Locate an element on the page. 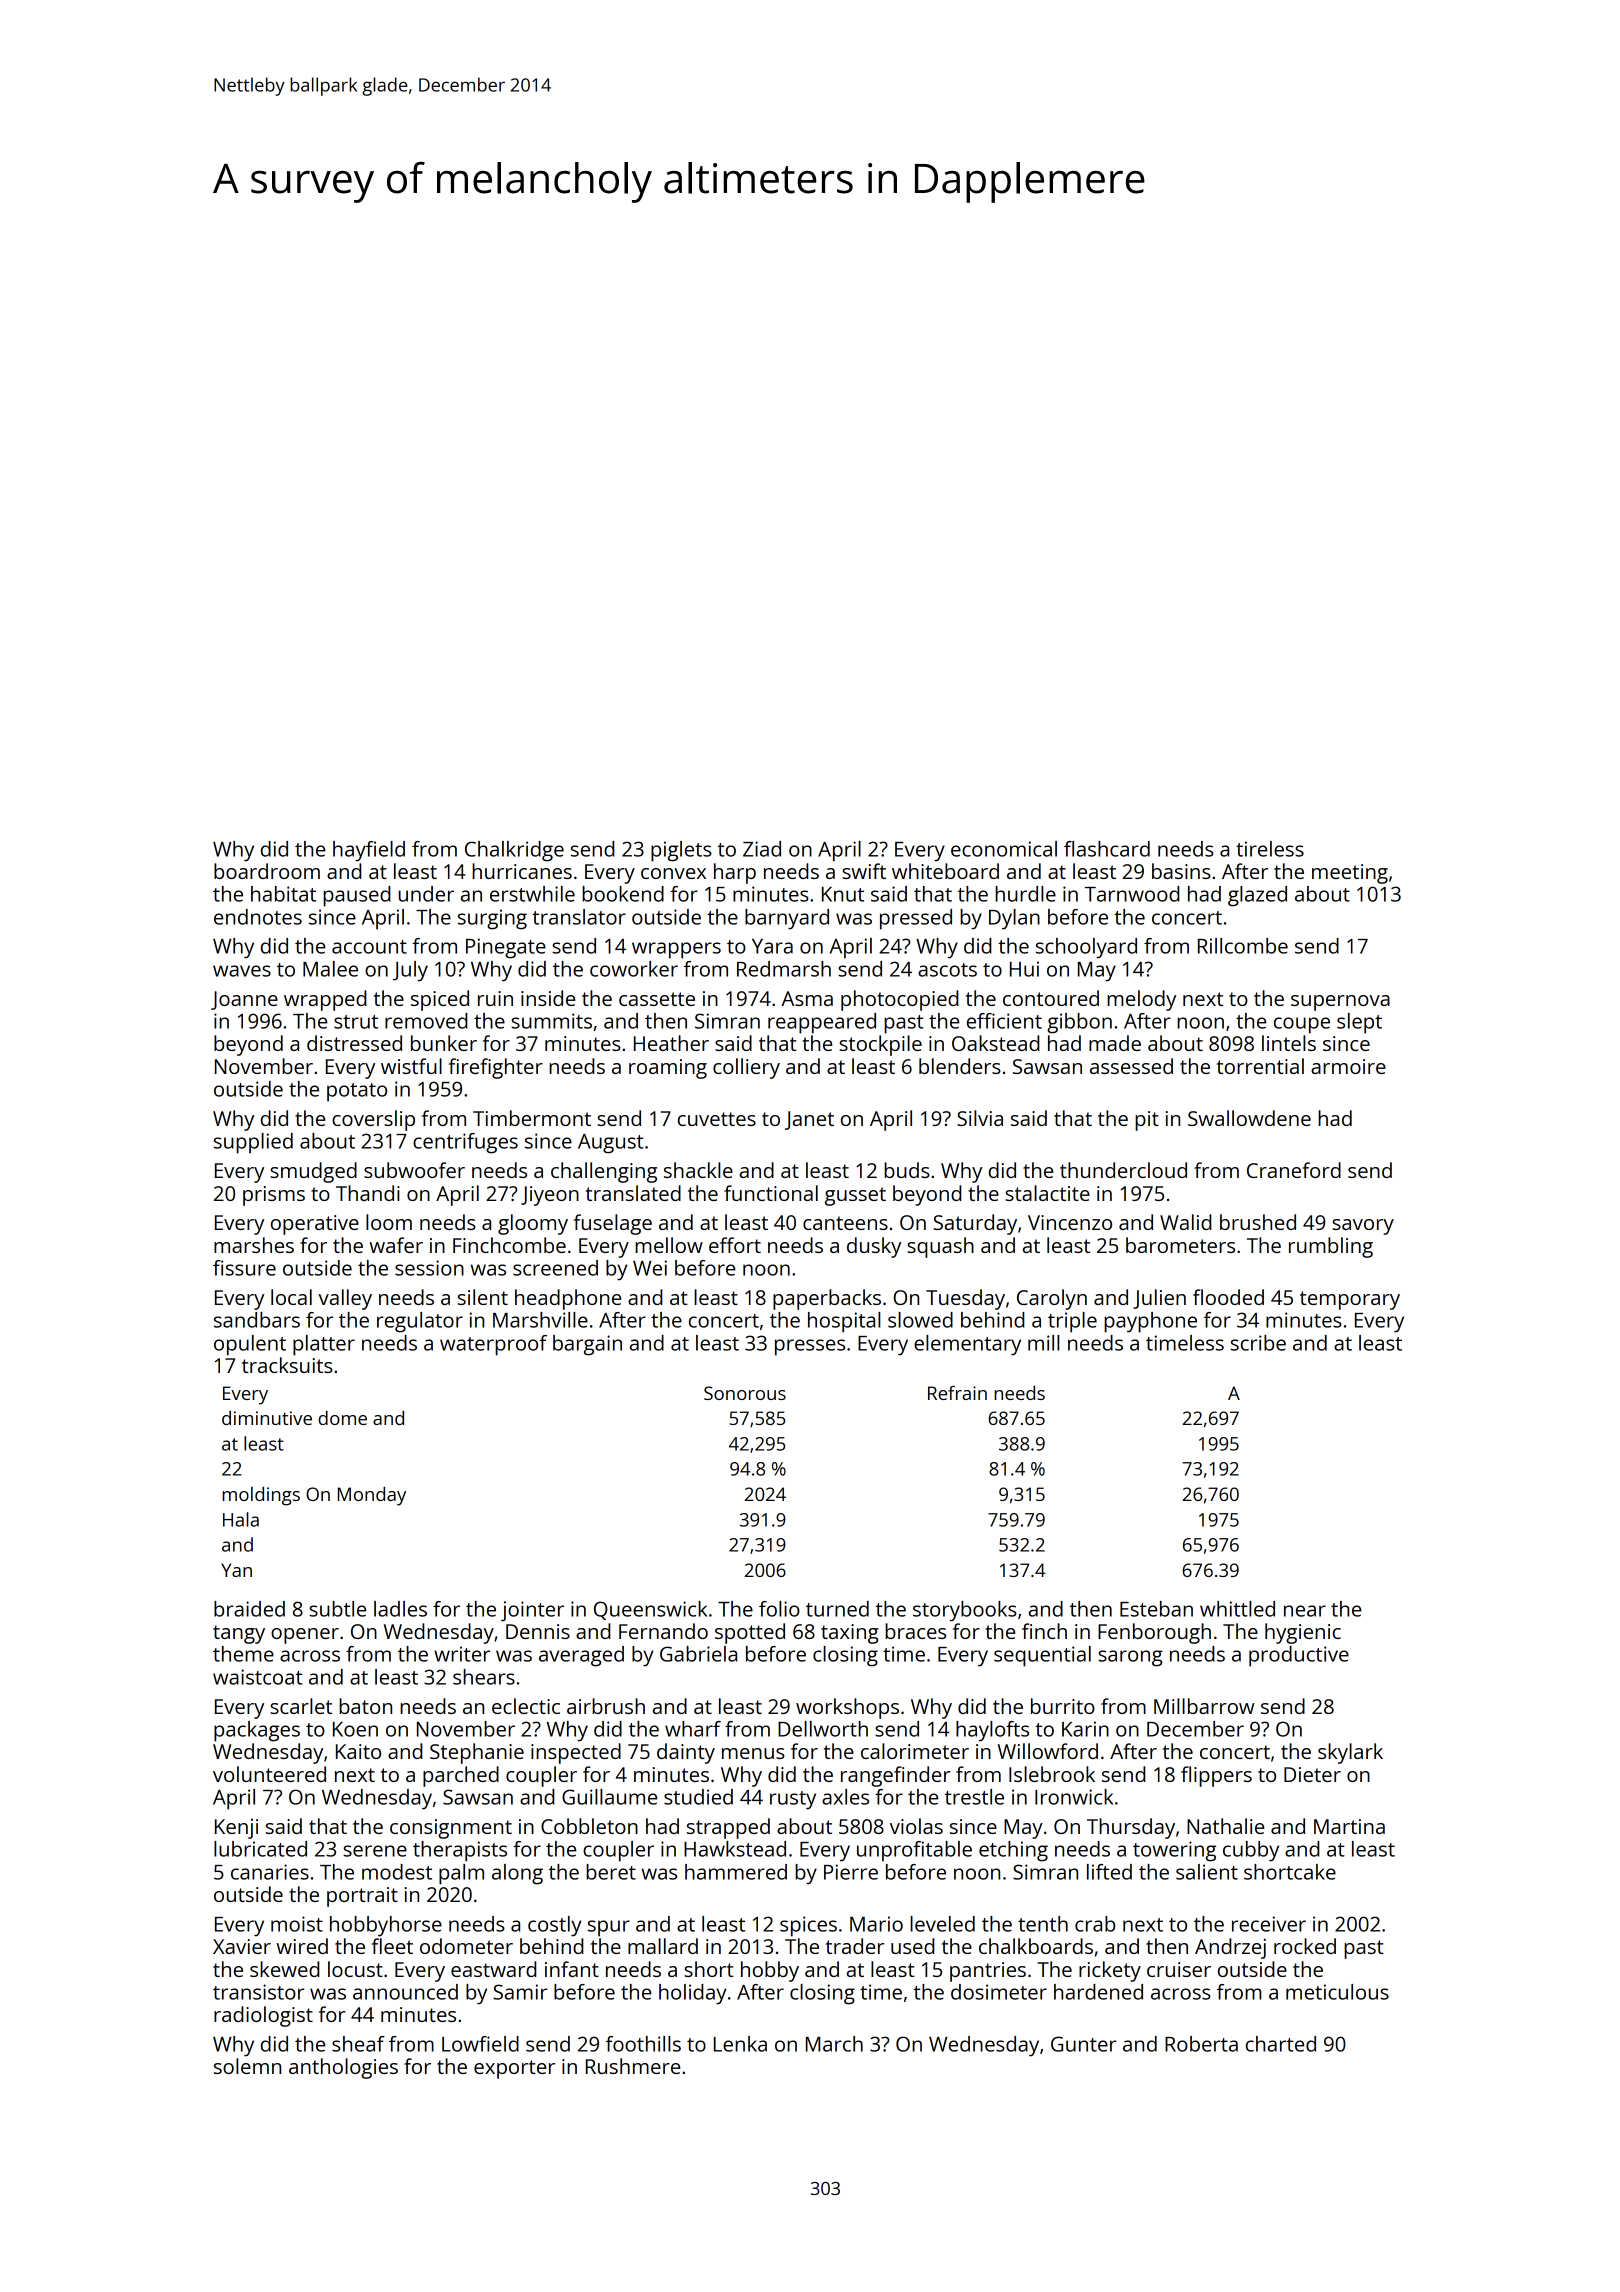  moldings is located at coordinates (261, 1496).
